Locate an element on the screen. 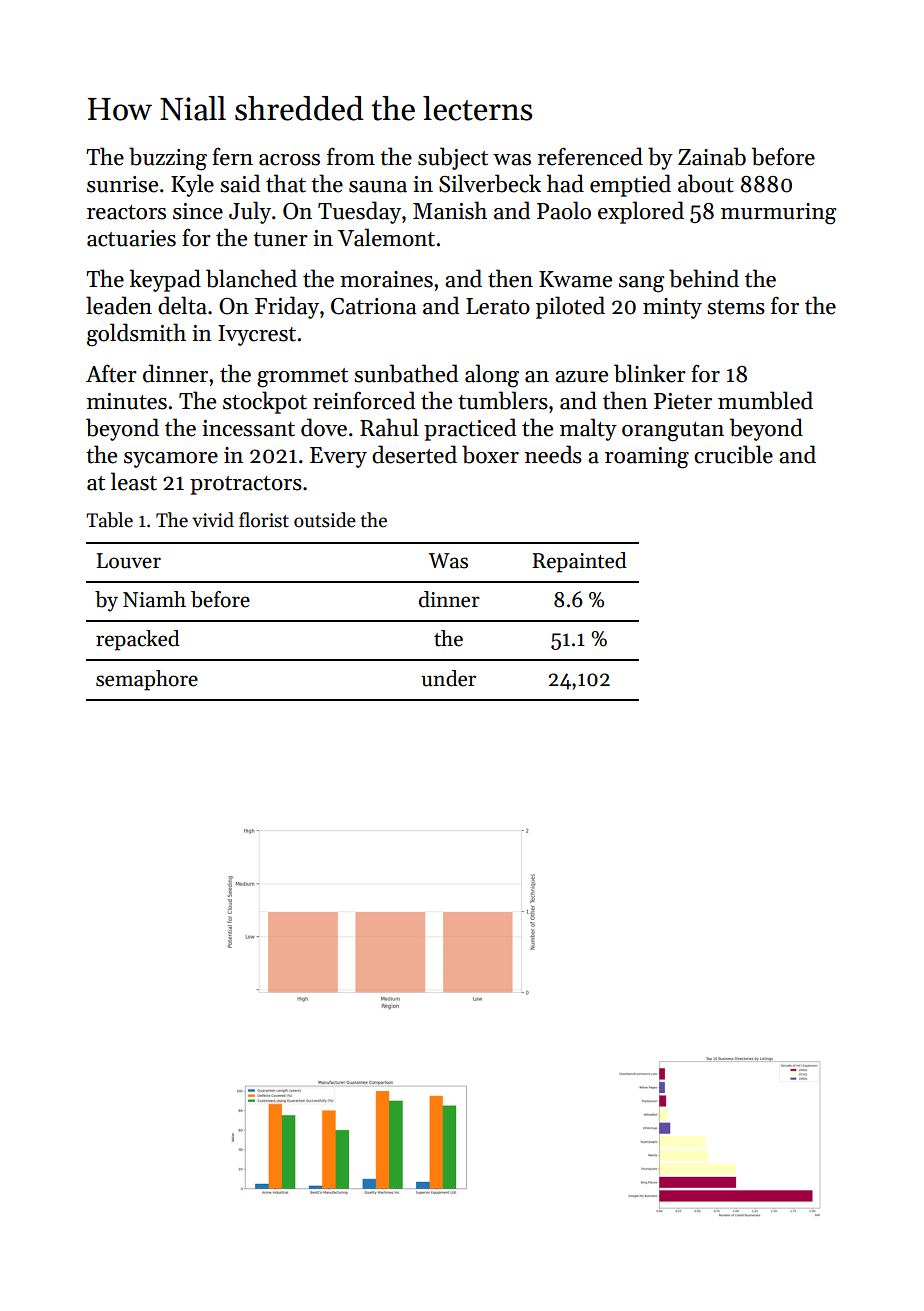  under is located at coordinates (448, 678).
